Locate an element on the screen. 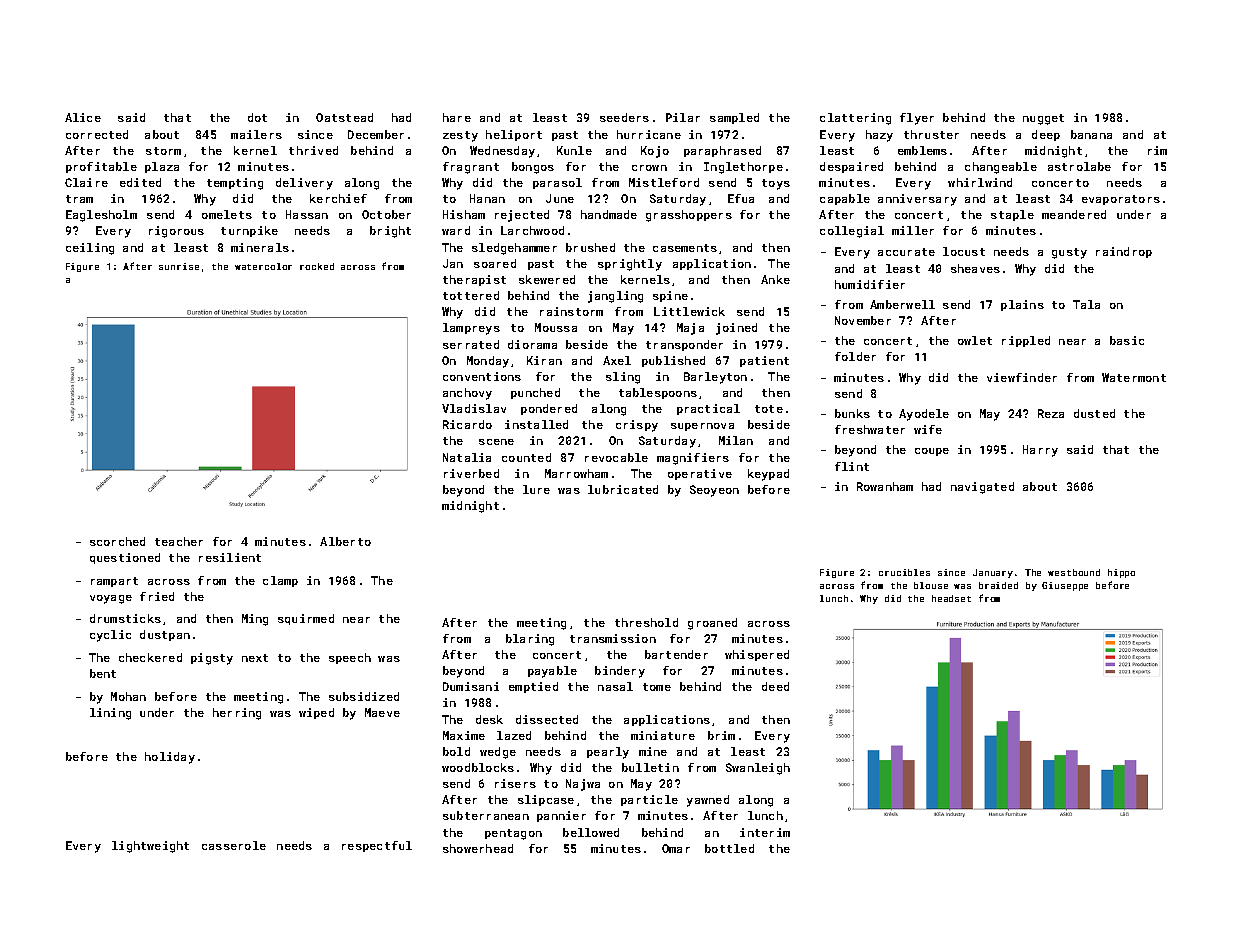 This screenshot has height=952, width=1233. Amberwell is located at coordinates (902, 304).
